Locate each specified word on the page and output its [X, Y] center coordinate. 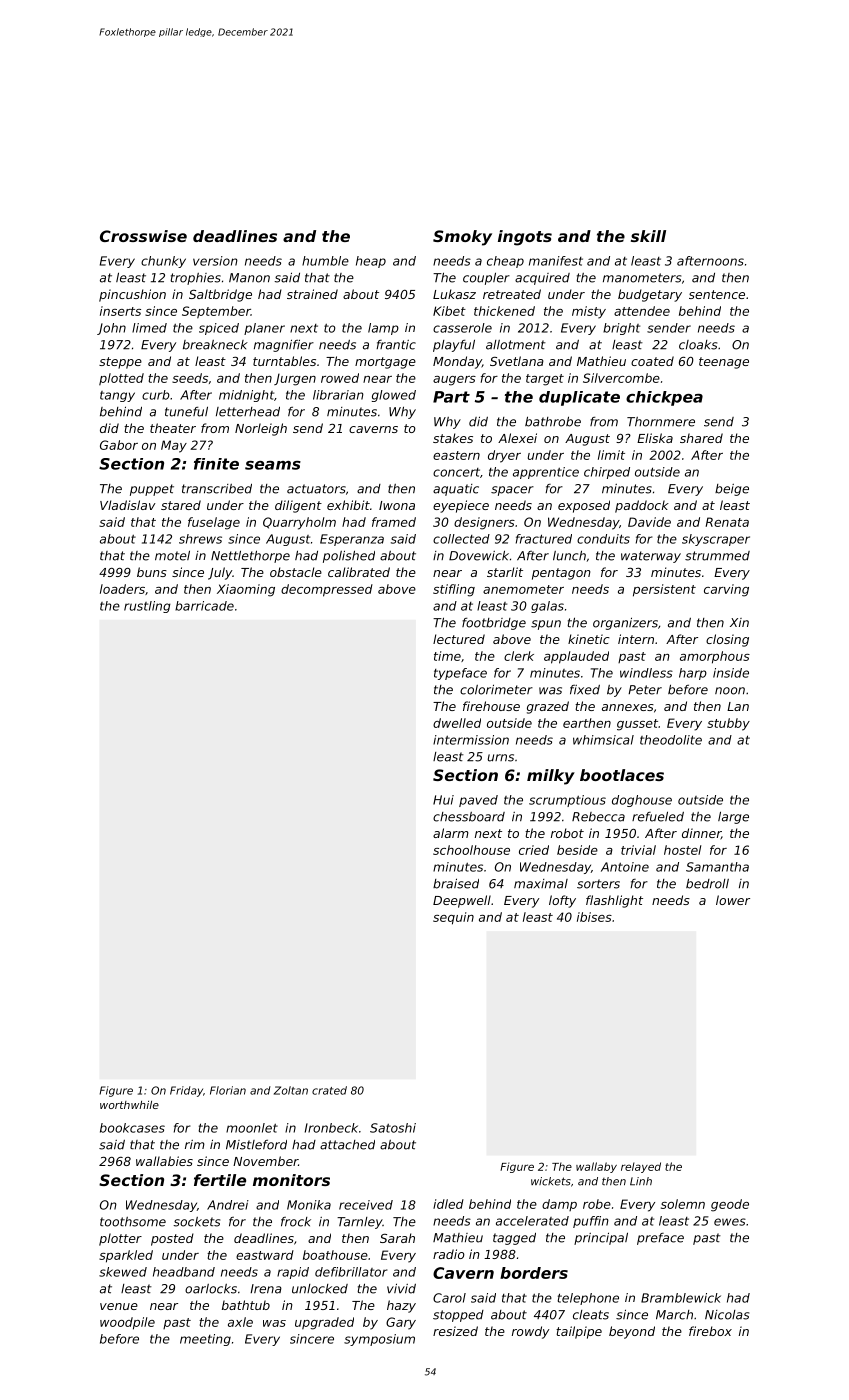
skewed [123, 1272]
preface [660, 1239]
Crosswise [143, 236]
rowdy [530, 1332]
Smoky [462, 238]
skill [648, 236]
